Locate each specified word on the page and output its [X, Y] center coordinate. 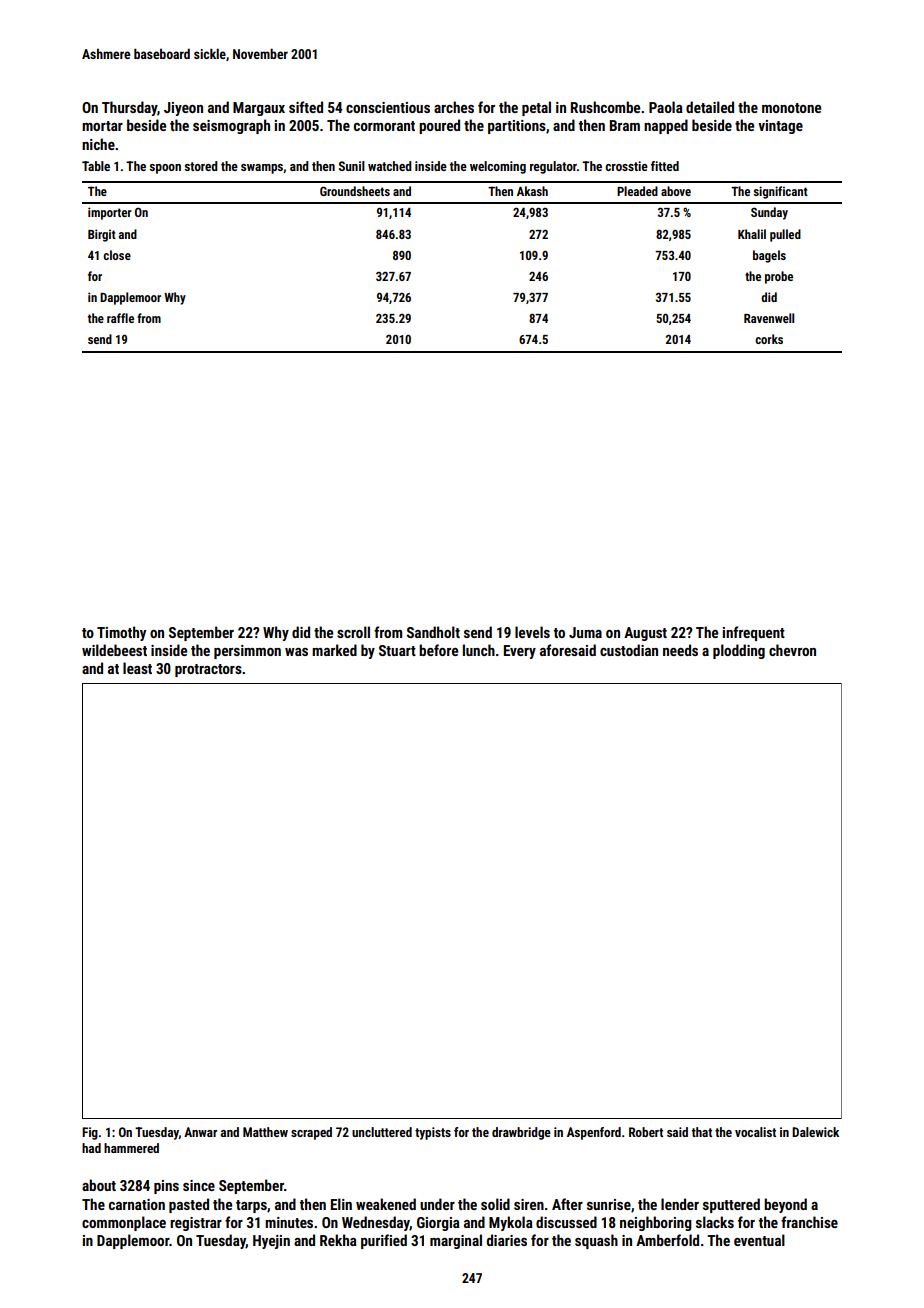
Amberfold [667, 1240]
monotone [791, 108]
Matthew [265, 1132]
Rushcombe [605, 107]
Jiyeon [183, 109]
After [567, 1204]
